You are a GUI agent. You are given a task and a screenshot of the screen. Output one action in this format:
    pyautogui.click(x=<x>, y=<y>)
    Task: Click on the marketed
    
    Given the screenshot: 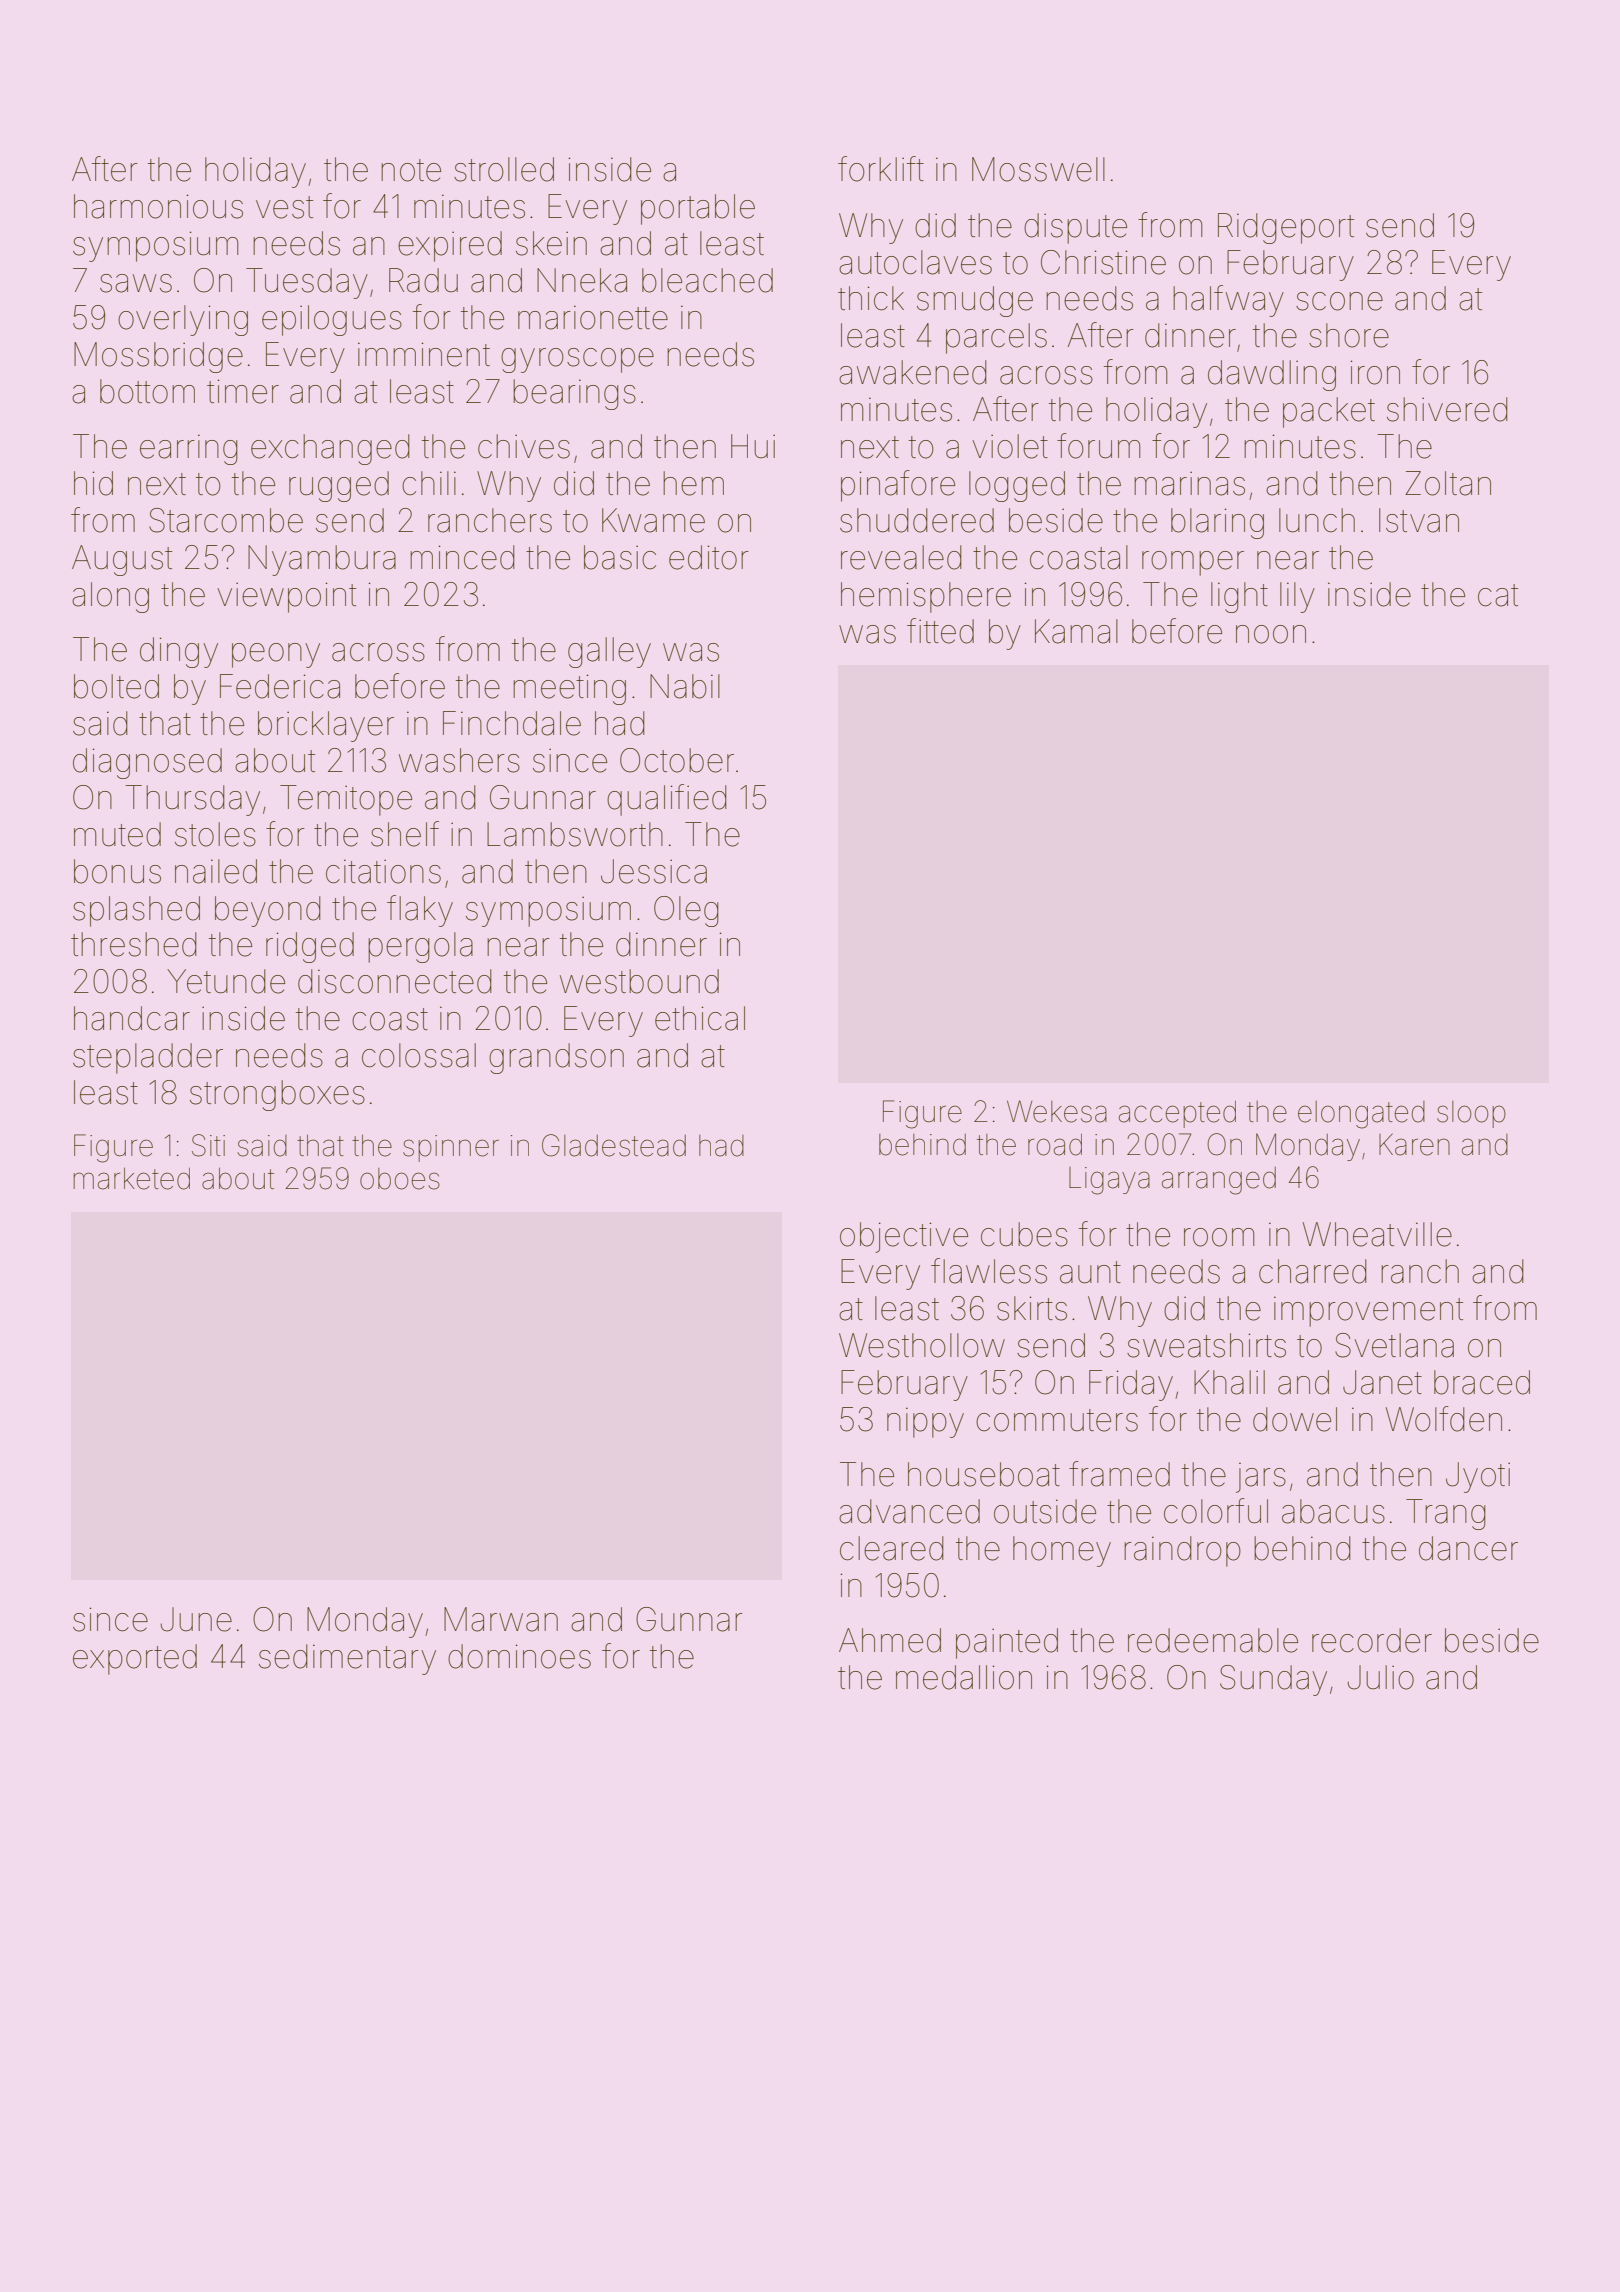 What is the action you would take?
    pyautogui.click(x=131, y=1179)
